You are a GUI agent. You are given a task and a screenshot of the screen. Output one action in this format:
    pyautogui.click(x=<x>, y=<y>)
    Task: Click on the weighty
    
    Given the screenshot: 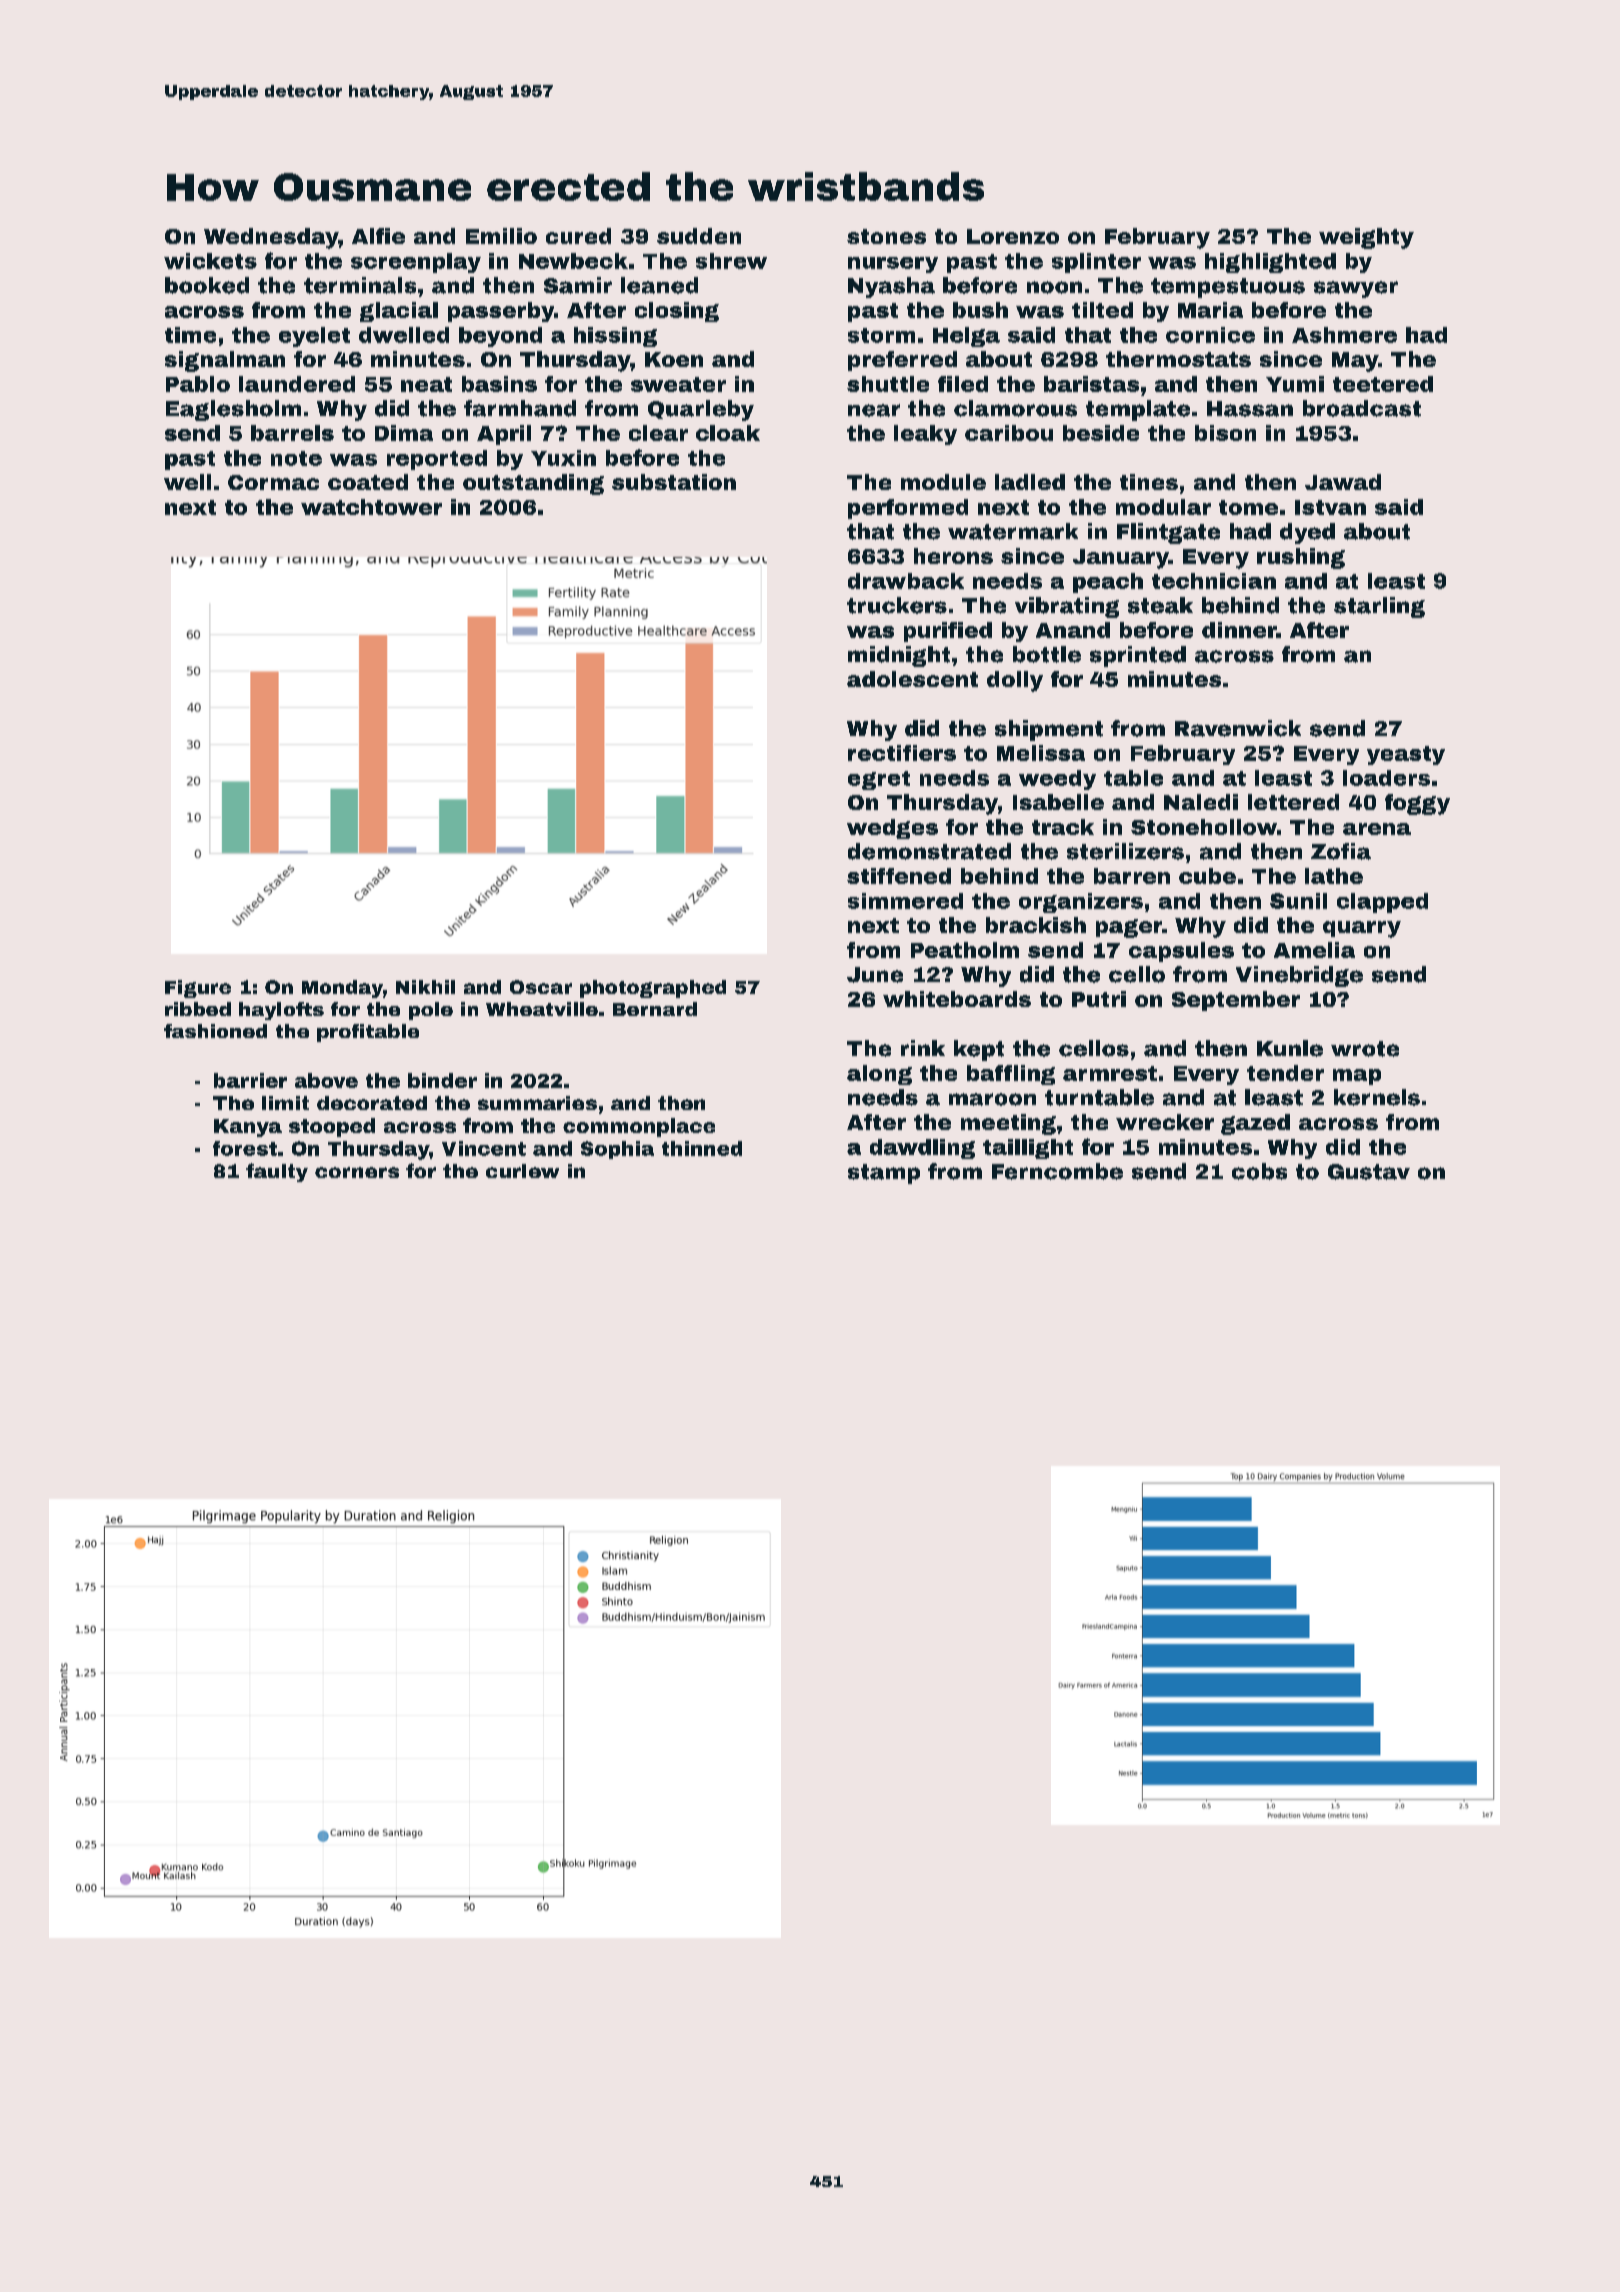 What is the action you would take?
    pyautogui.click(x=1366, y=238)
